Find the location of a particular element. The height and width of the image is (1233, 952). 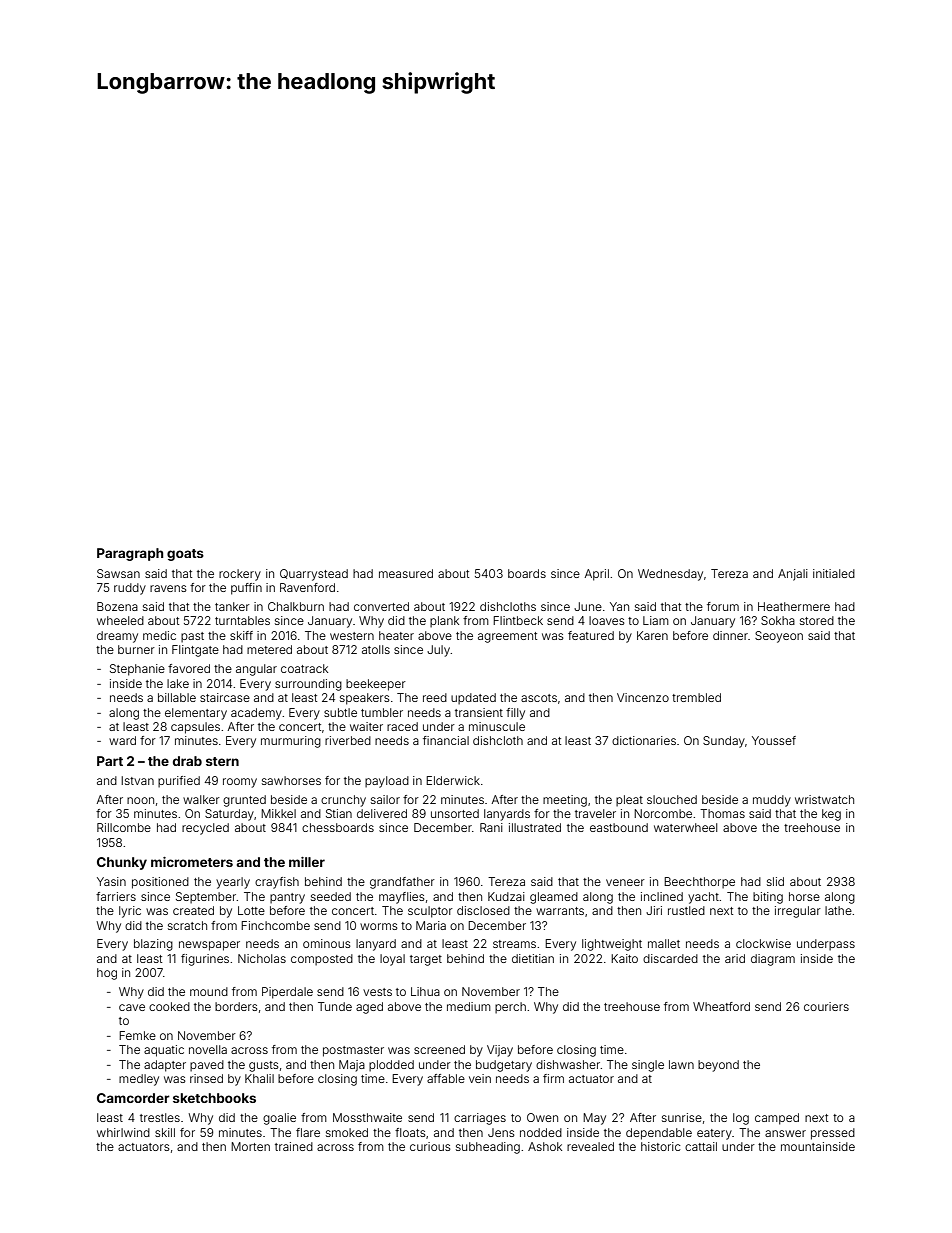

trained is located at coordinates (294, 1146).
